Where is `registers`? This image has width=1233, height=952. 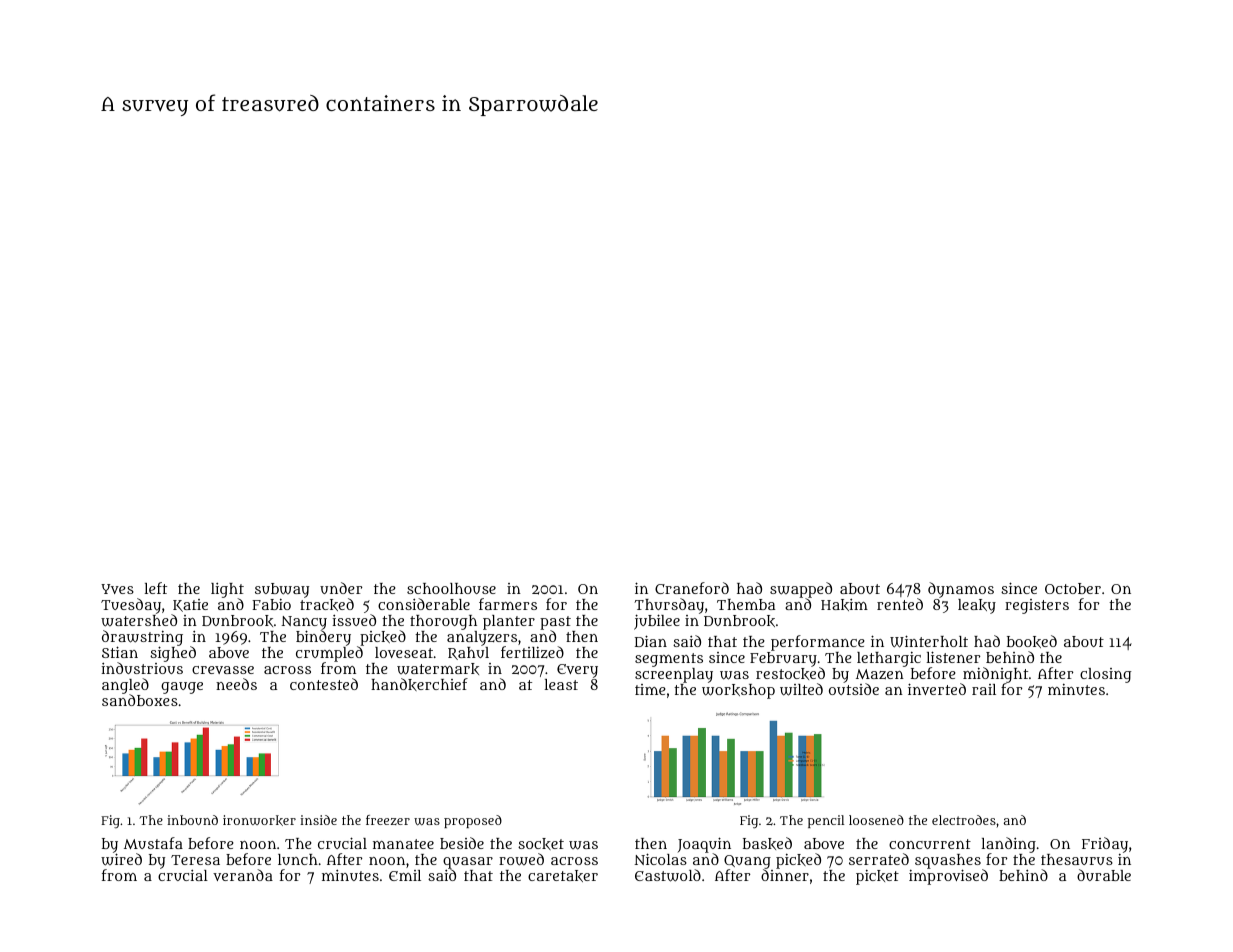
registers is located at coordinates (1037, 606).
